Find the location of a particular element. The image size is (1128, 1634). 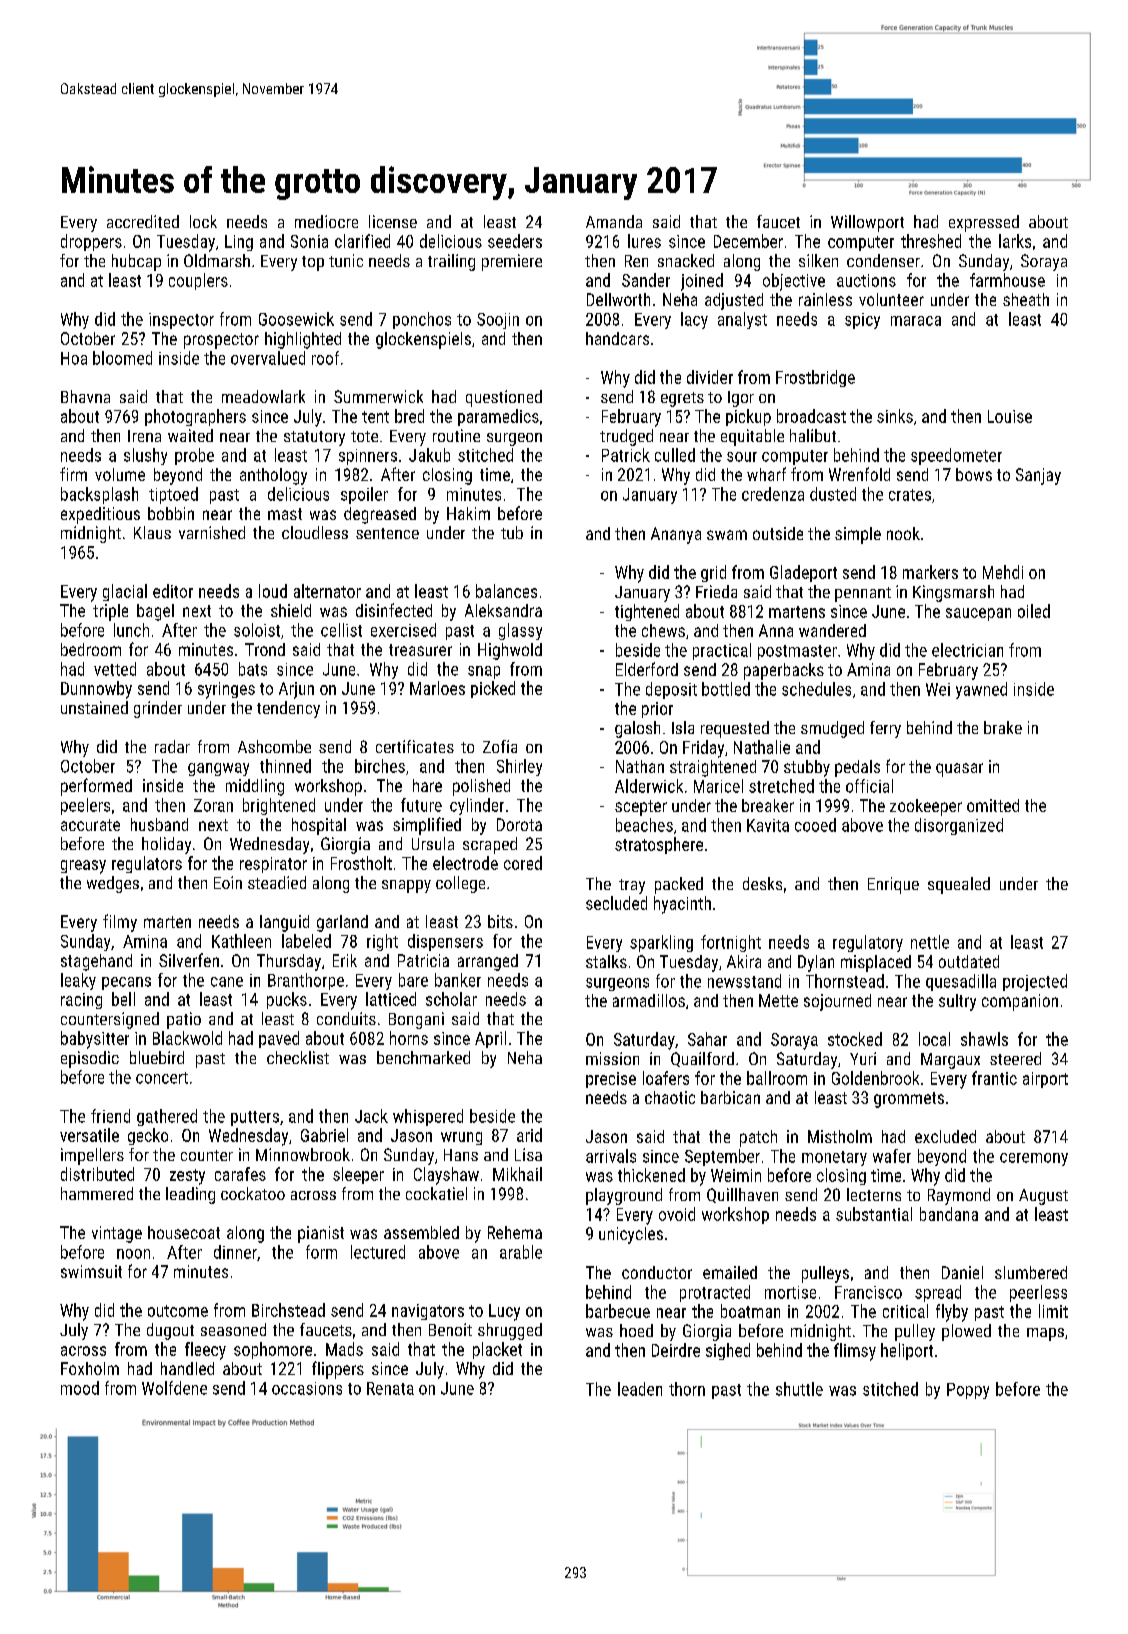

droppers is located at coordinates (91, 242).
